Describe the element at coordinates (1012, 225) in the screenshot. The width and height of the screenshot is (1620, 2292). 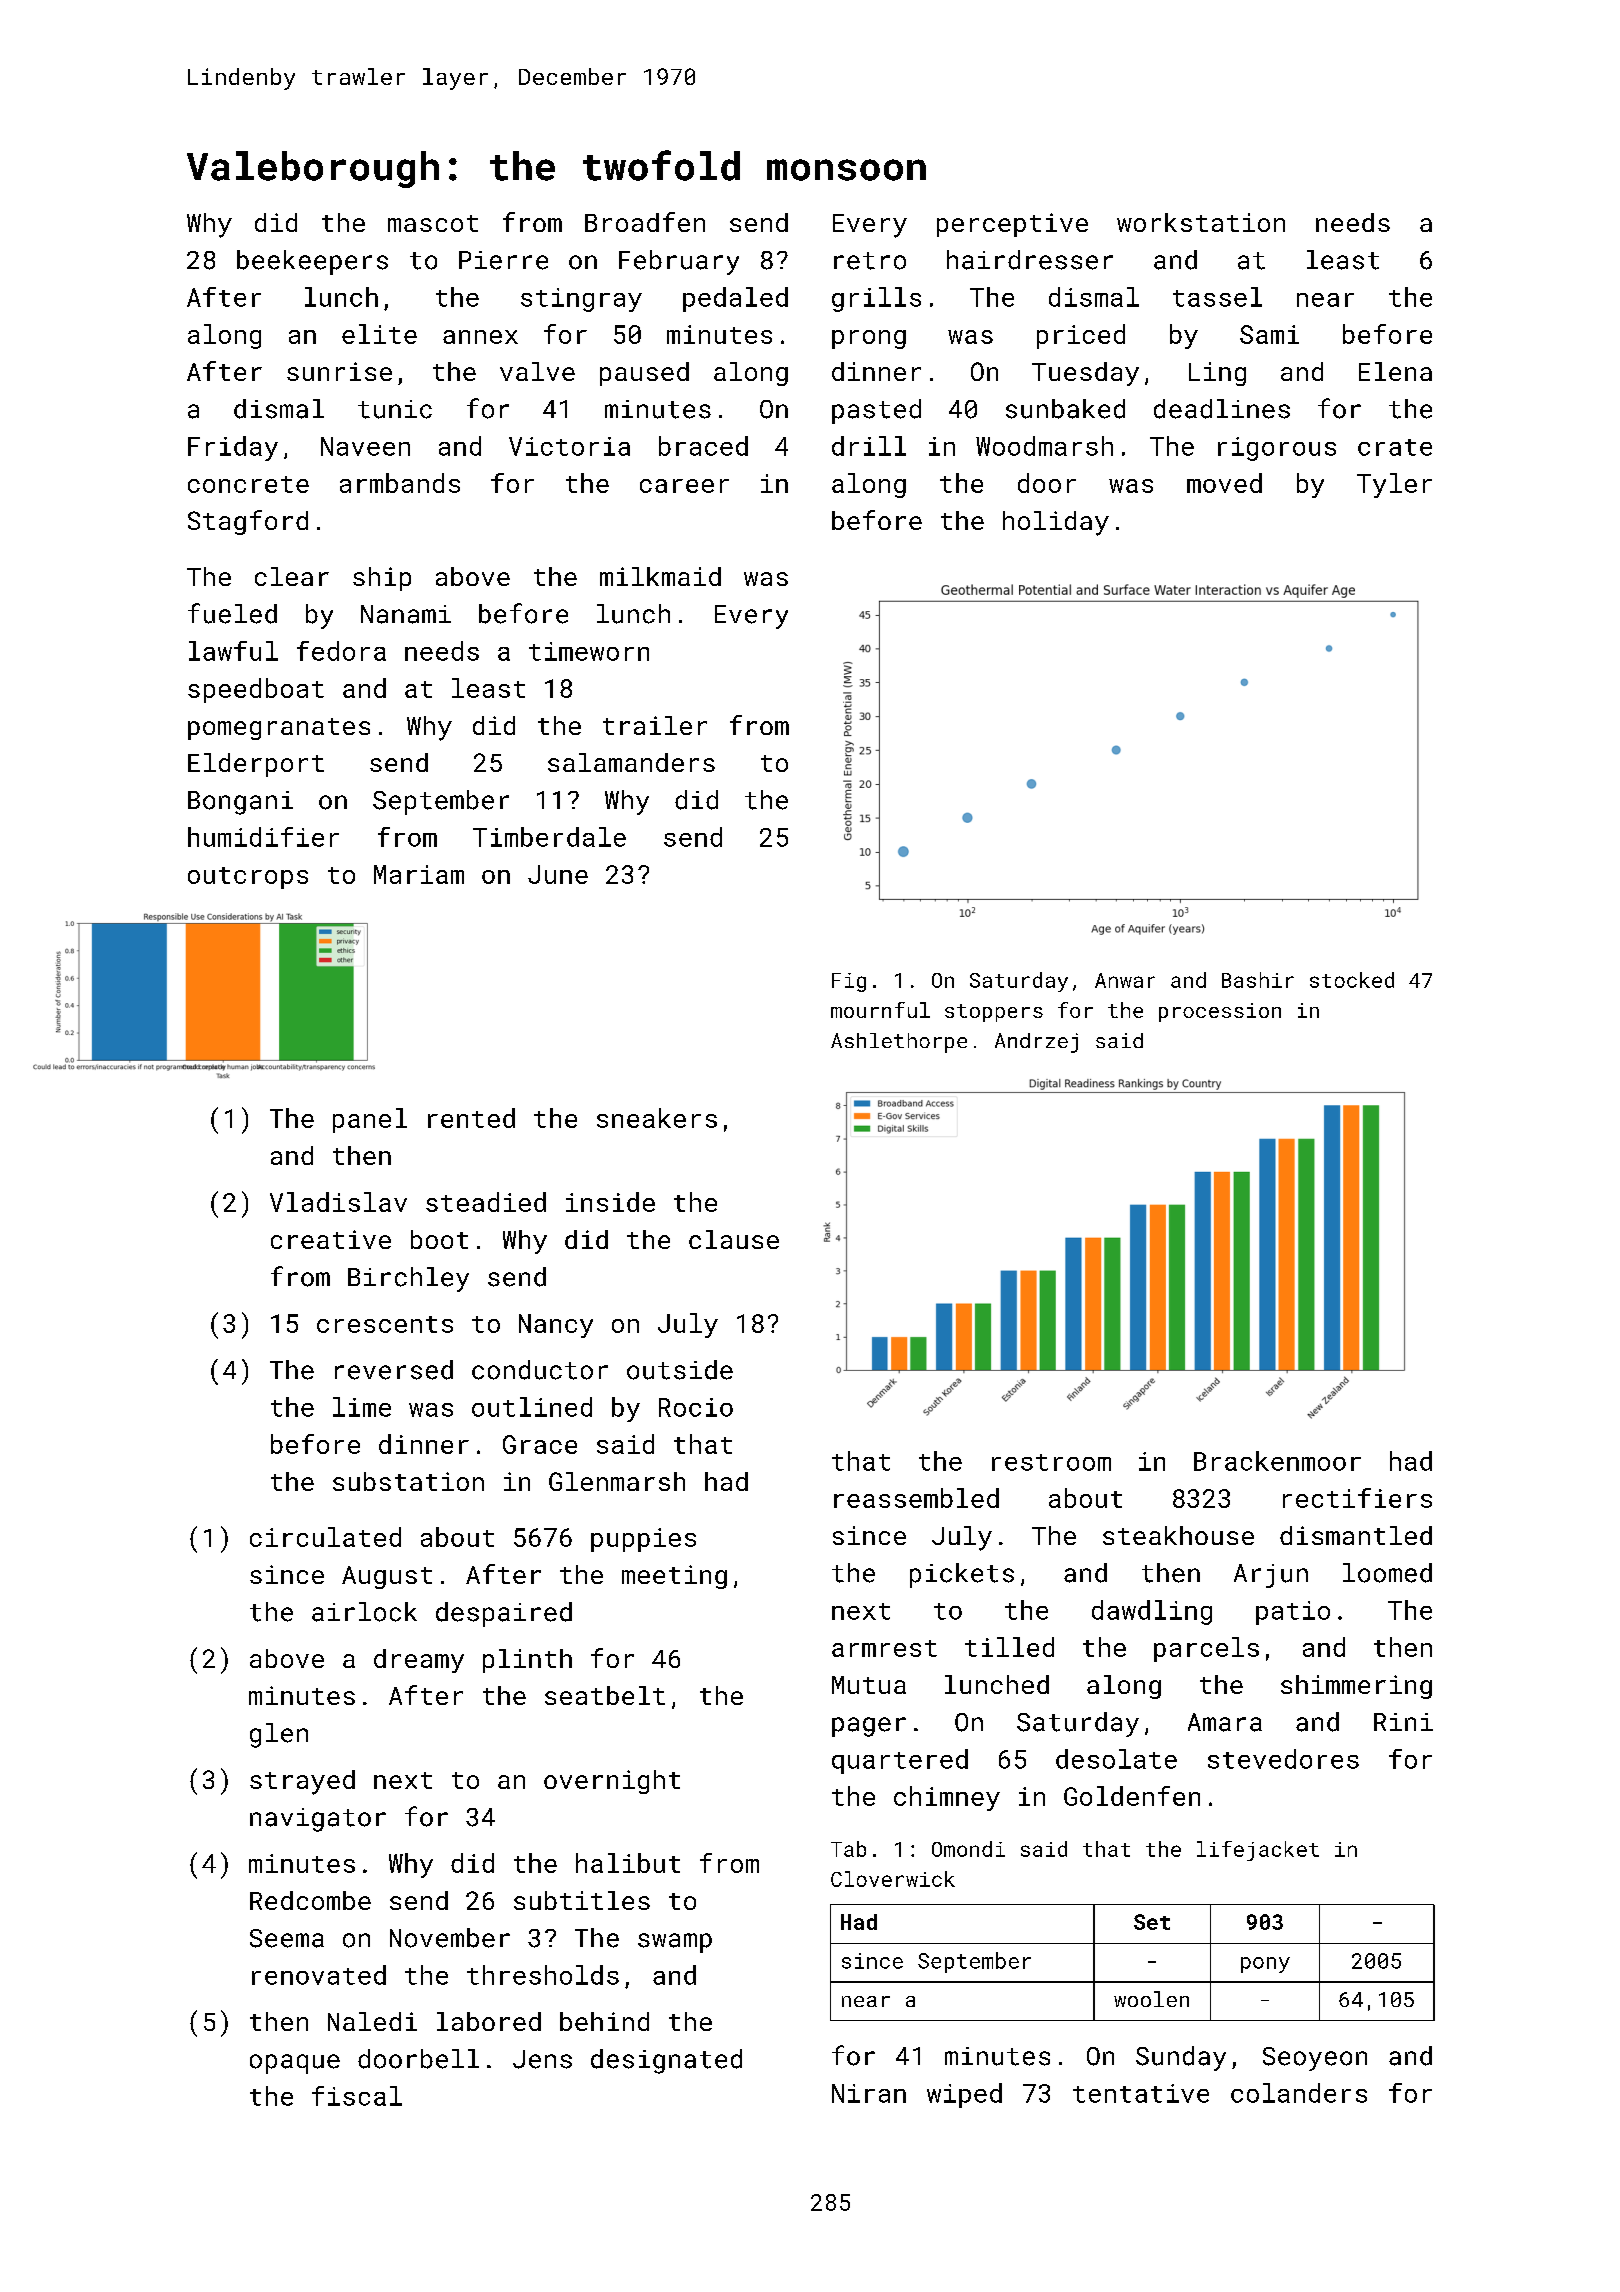
I see `perceptive` at that location.
